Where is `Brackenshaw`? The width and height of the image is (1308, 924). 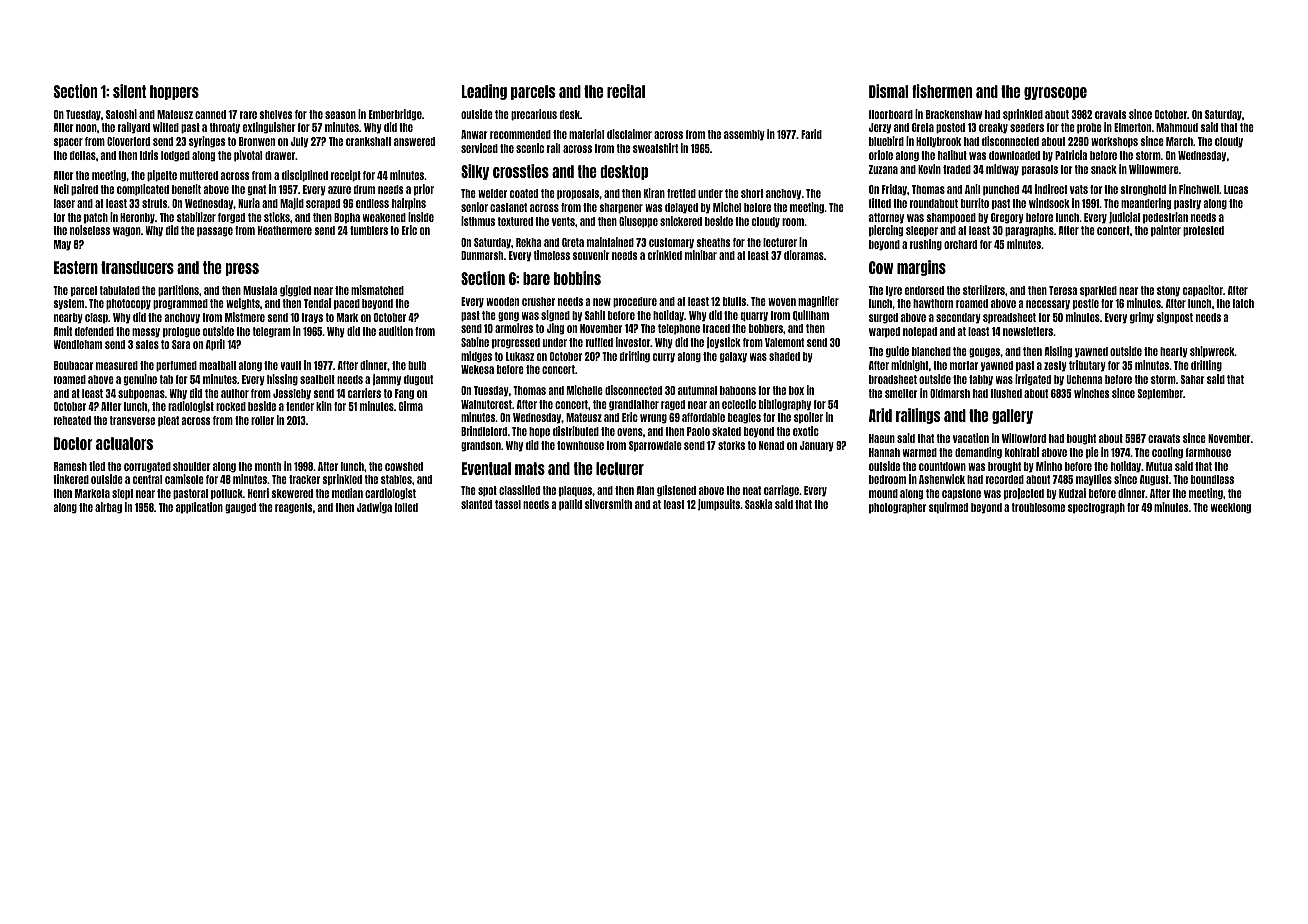 Brackenshaw is located at coordinates (954, 114).
